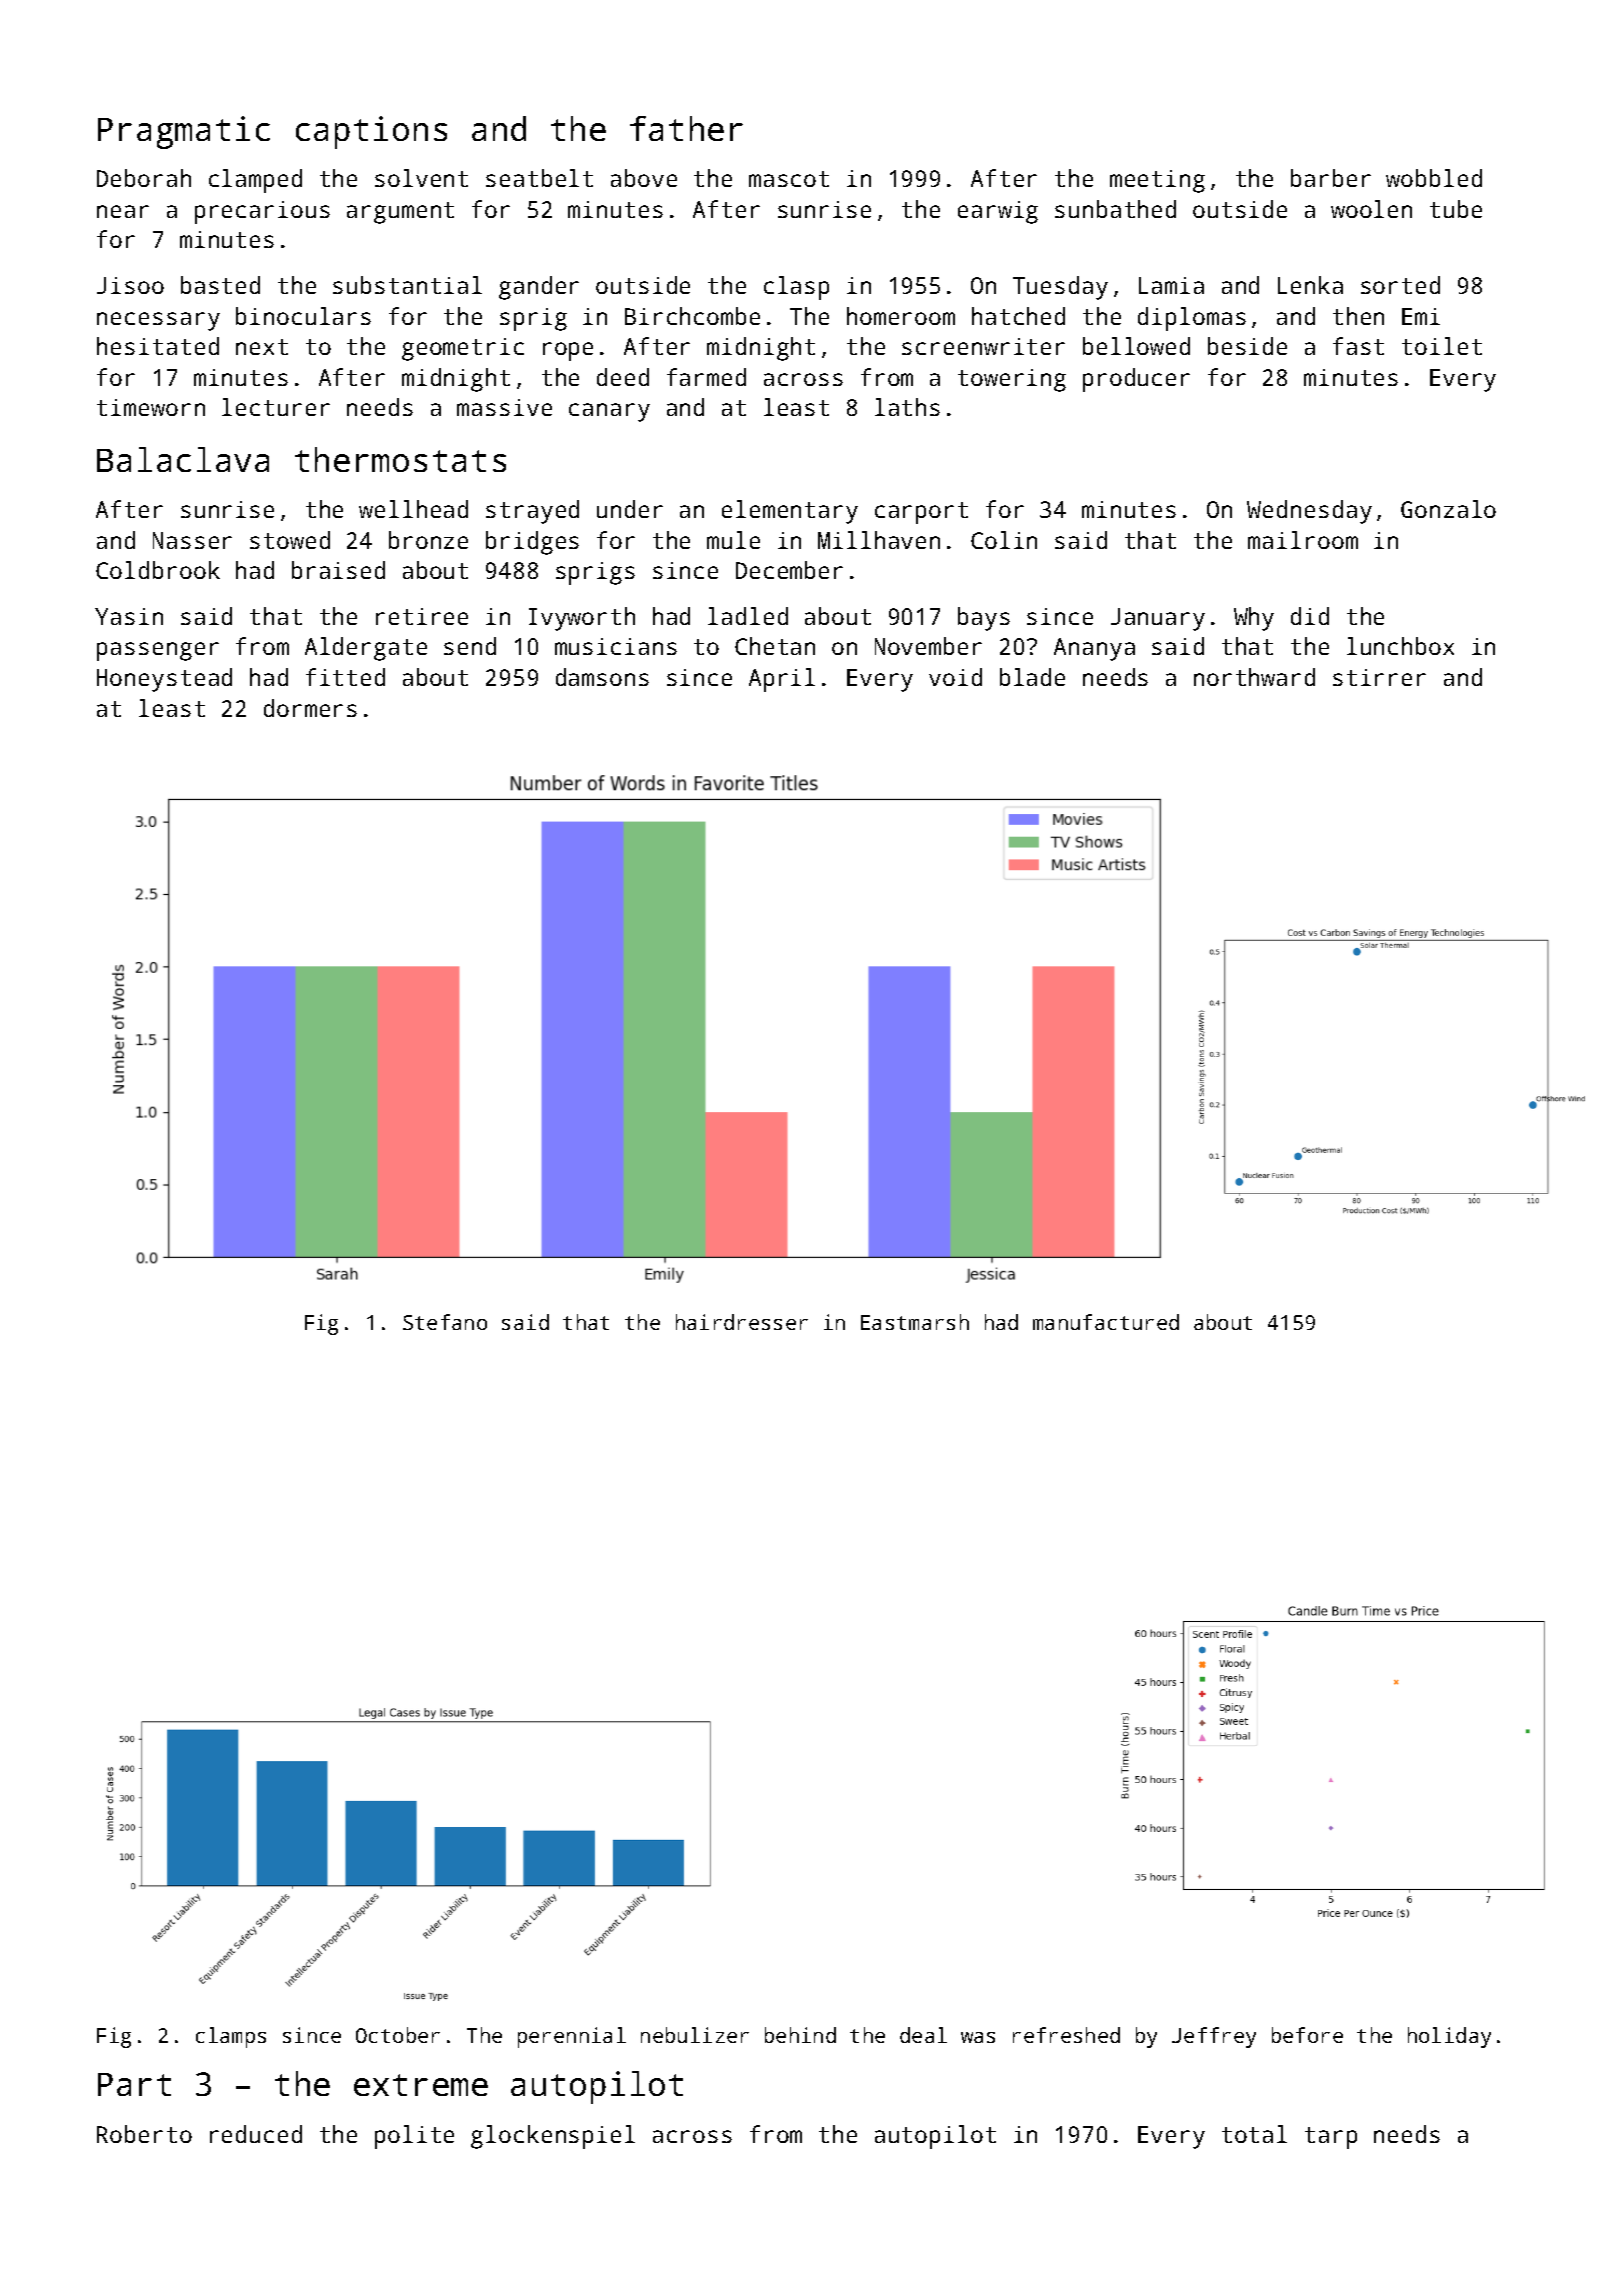 This document has height=2292, width=1620. I want to click on above, so click(644, 178).
